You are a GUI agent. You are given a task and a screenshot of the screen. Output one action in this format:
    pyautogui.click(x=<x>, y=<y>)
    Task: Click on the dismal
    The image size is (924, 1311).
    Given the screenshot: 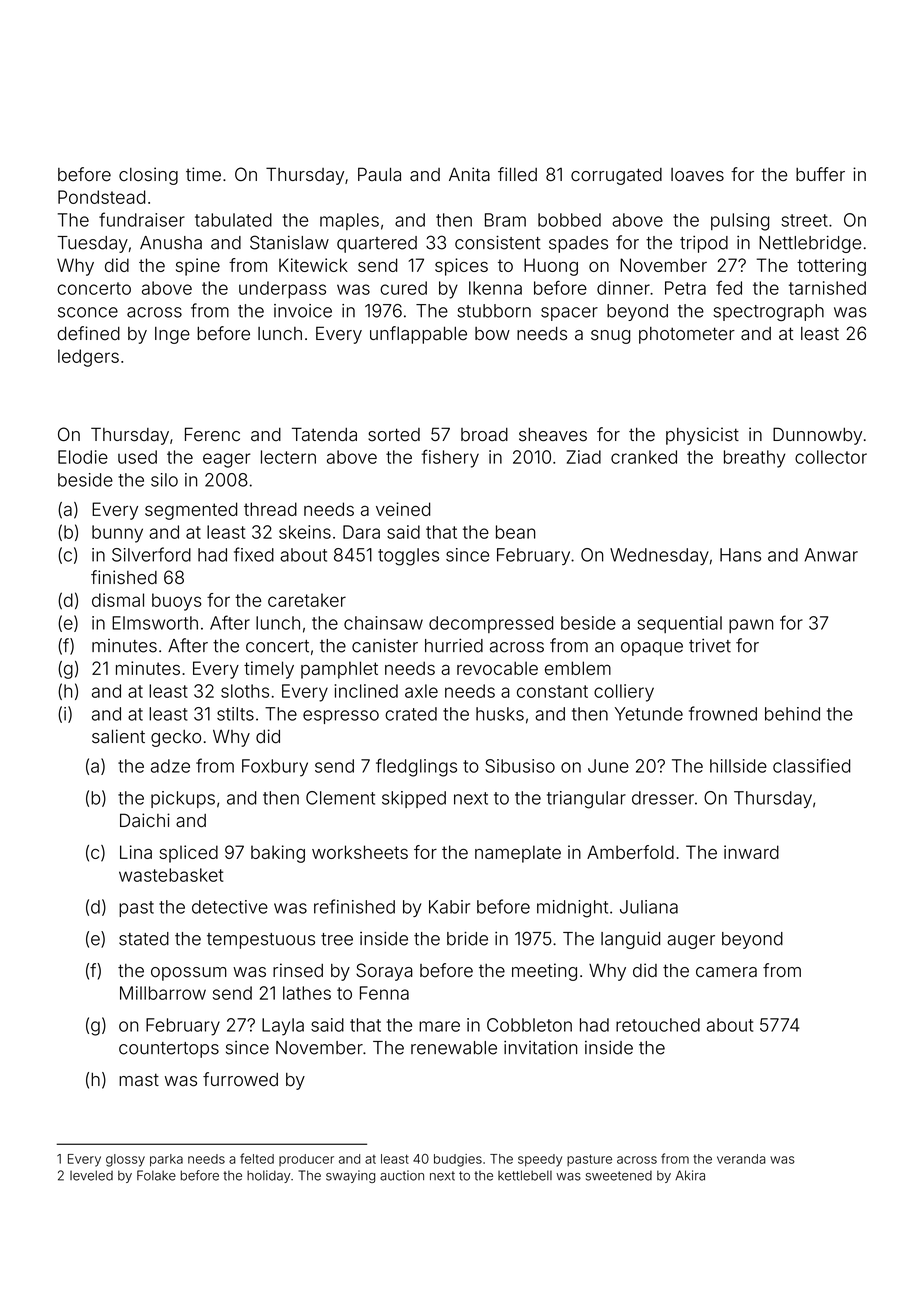 What is the action you would take?
    pyautogui.click(x=118, y=600)
